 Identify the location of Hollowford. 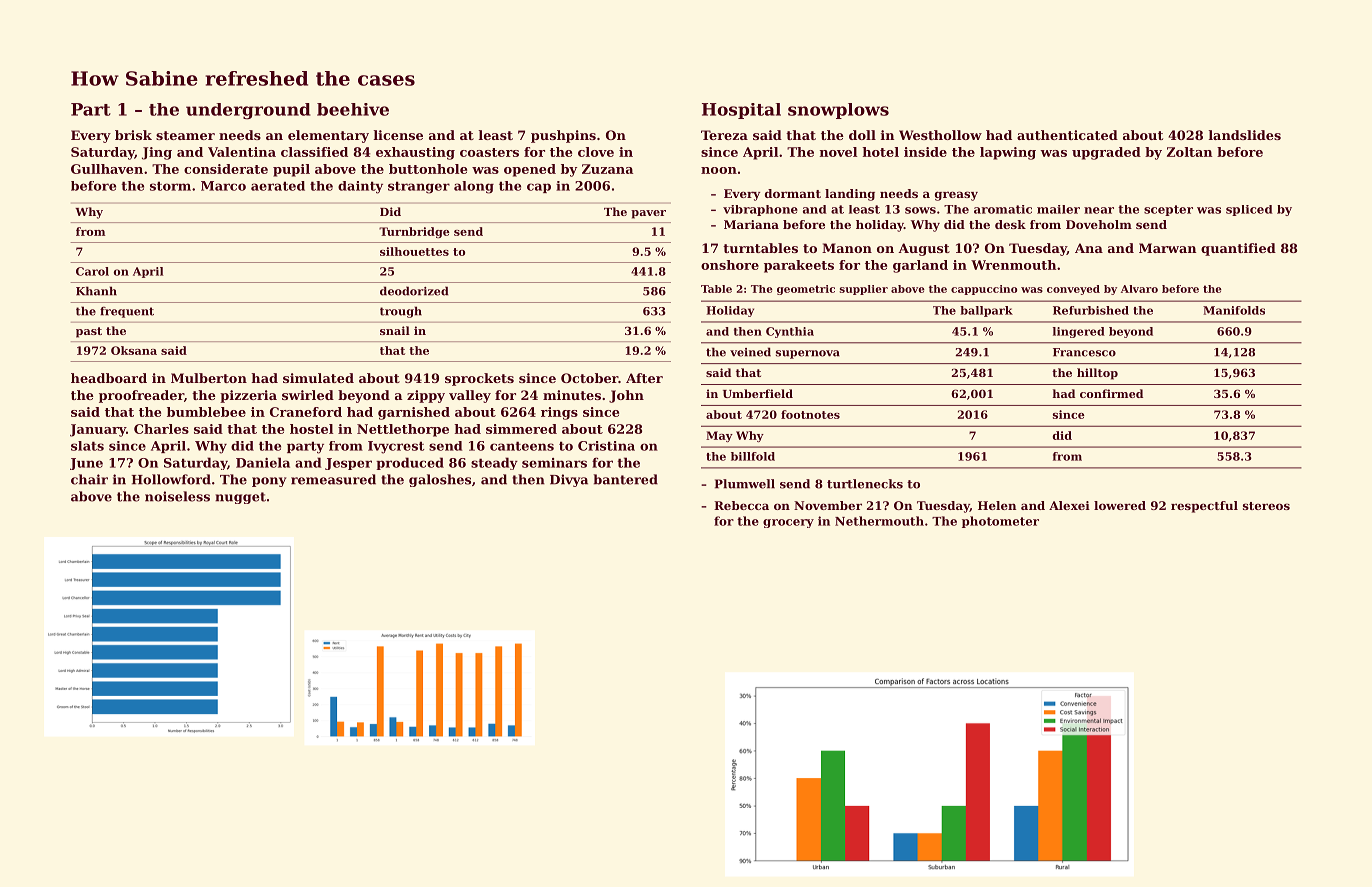
(171, 479).
